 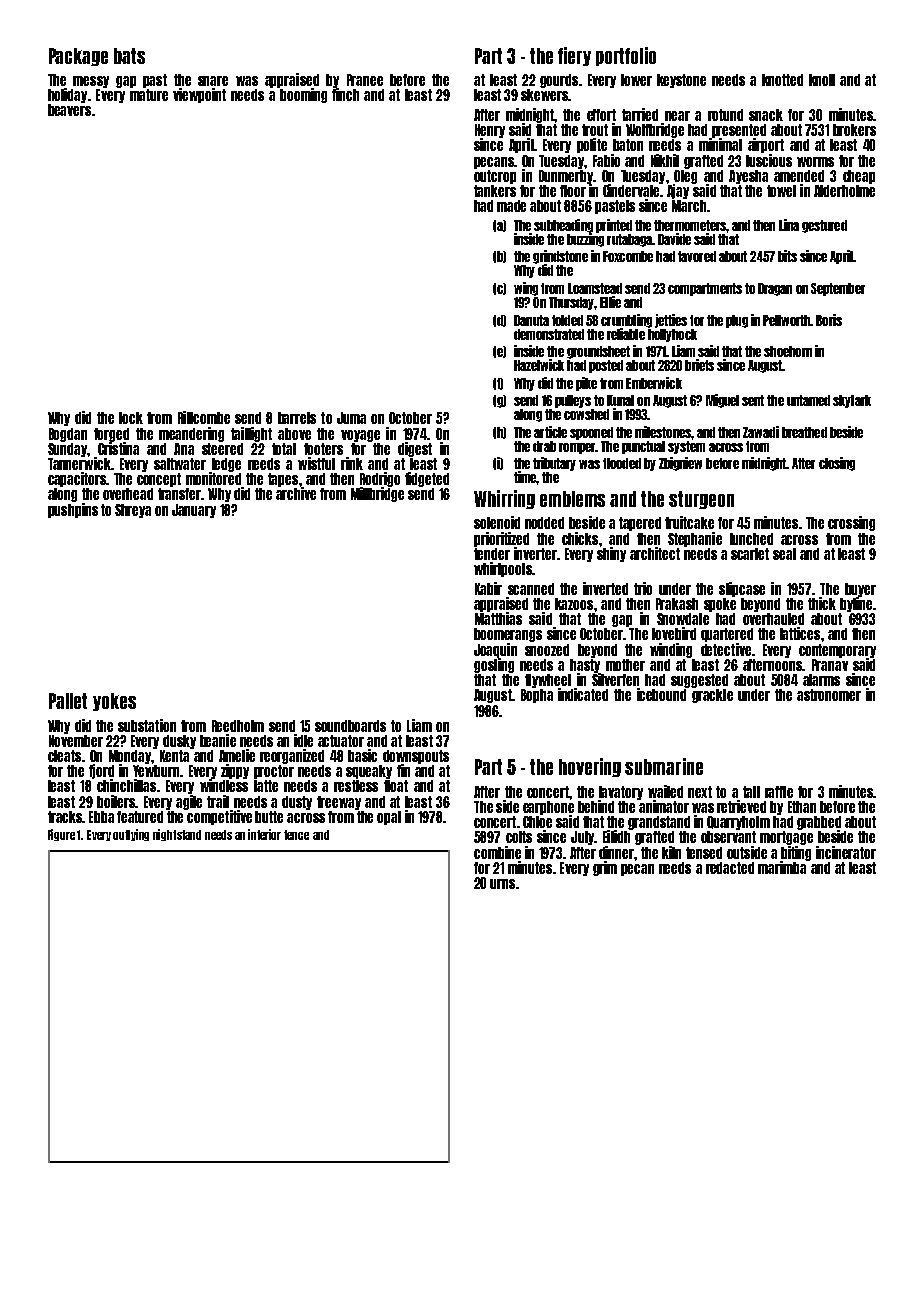 What do you see at coordinates (751, 539) in the screenshot?
I see `lunched` at bounding box center [751, 539].
